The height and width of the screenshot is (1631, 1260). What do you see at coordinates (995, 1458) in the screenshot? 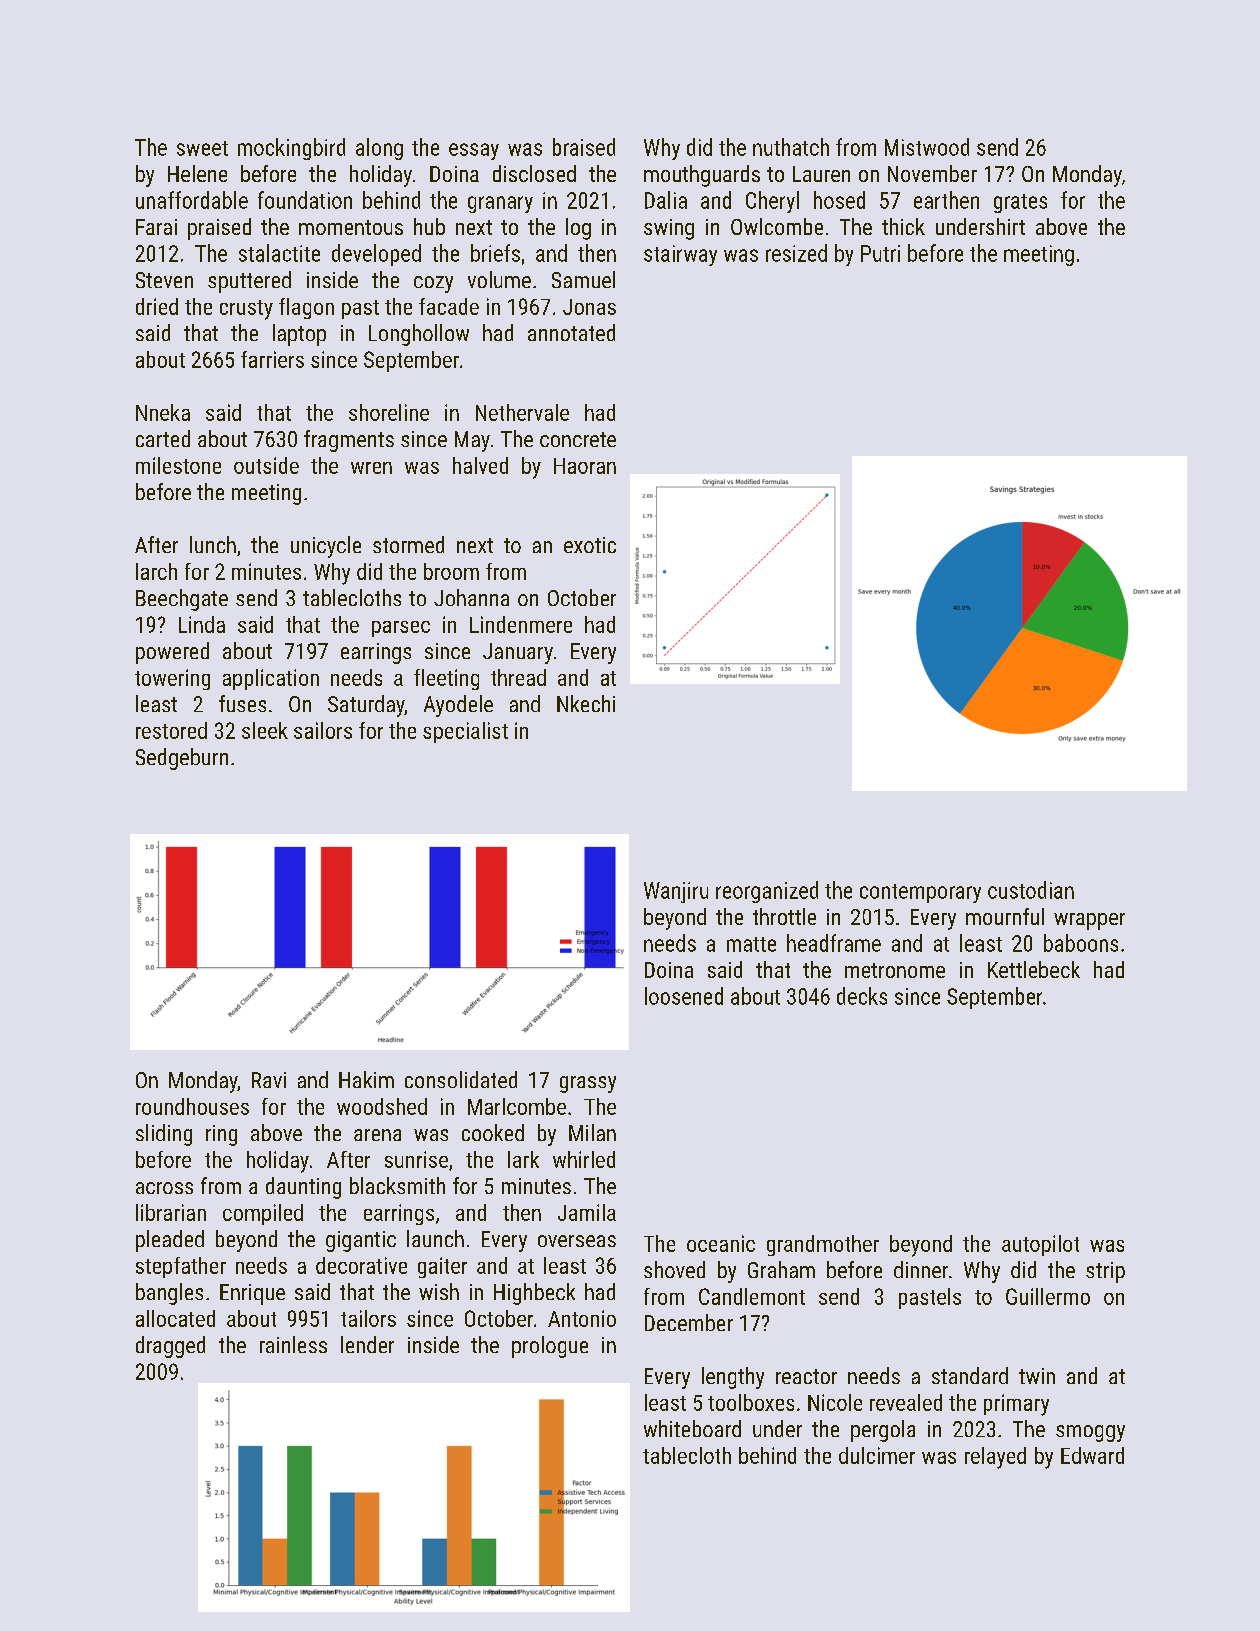
I see `relayed` at bounding box center [995, 1458].
